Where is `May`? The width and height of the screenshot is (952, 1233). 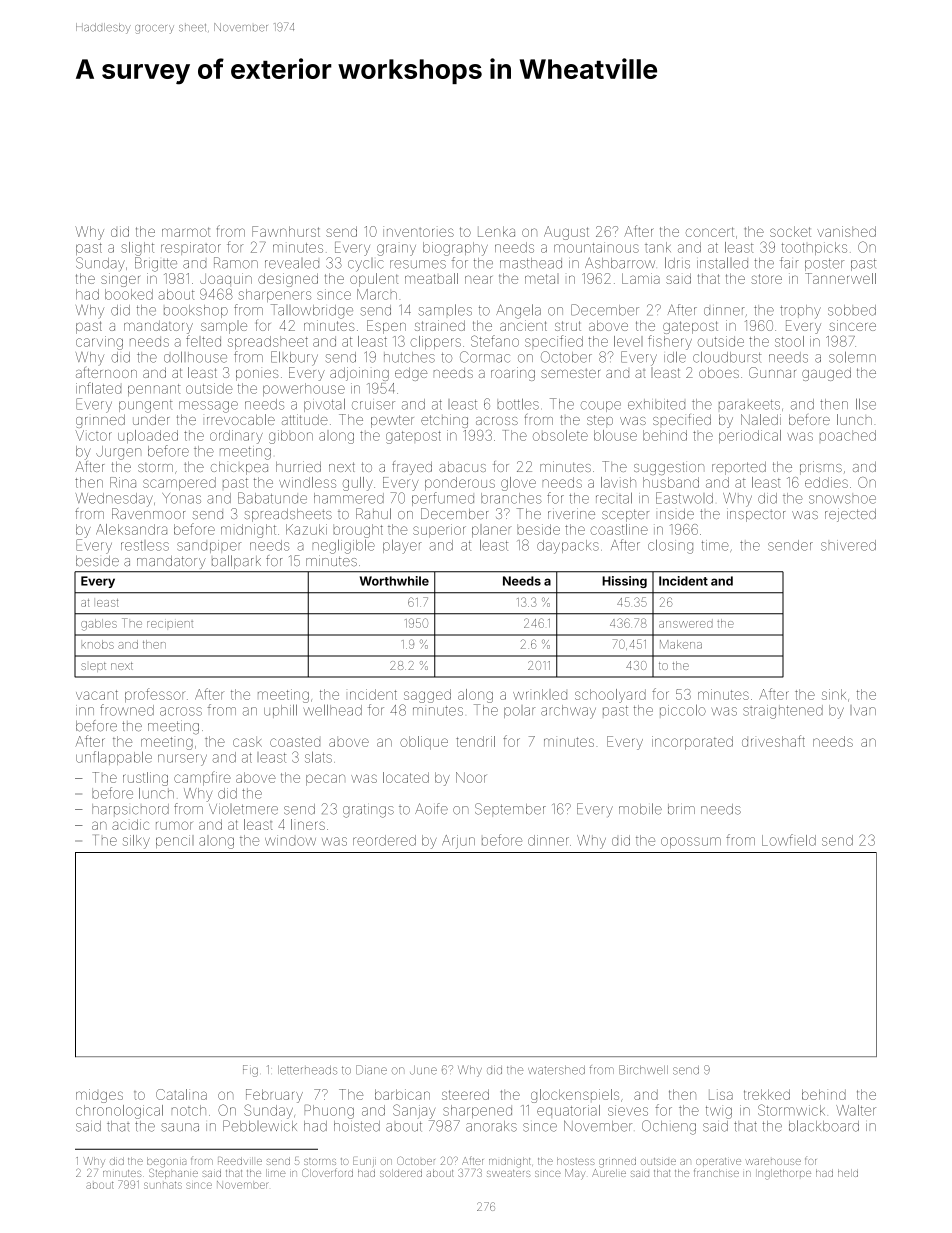
May is located at coordinates (575, 1174).
